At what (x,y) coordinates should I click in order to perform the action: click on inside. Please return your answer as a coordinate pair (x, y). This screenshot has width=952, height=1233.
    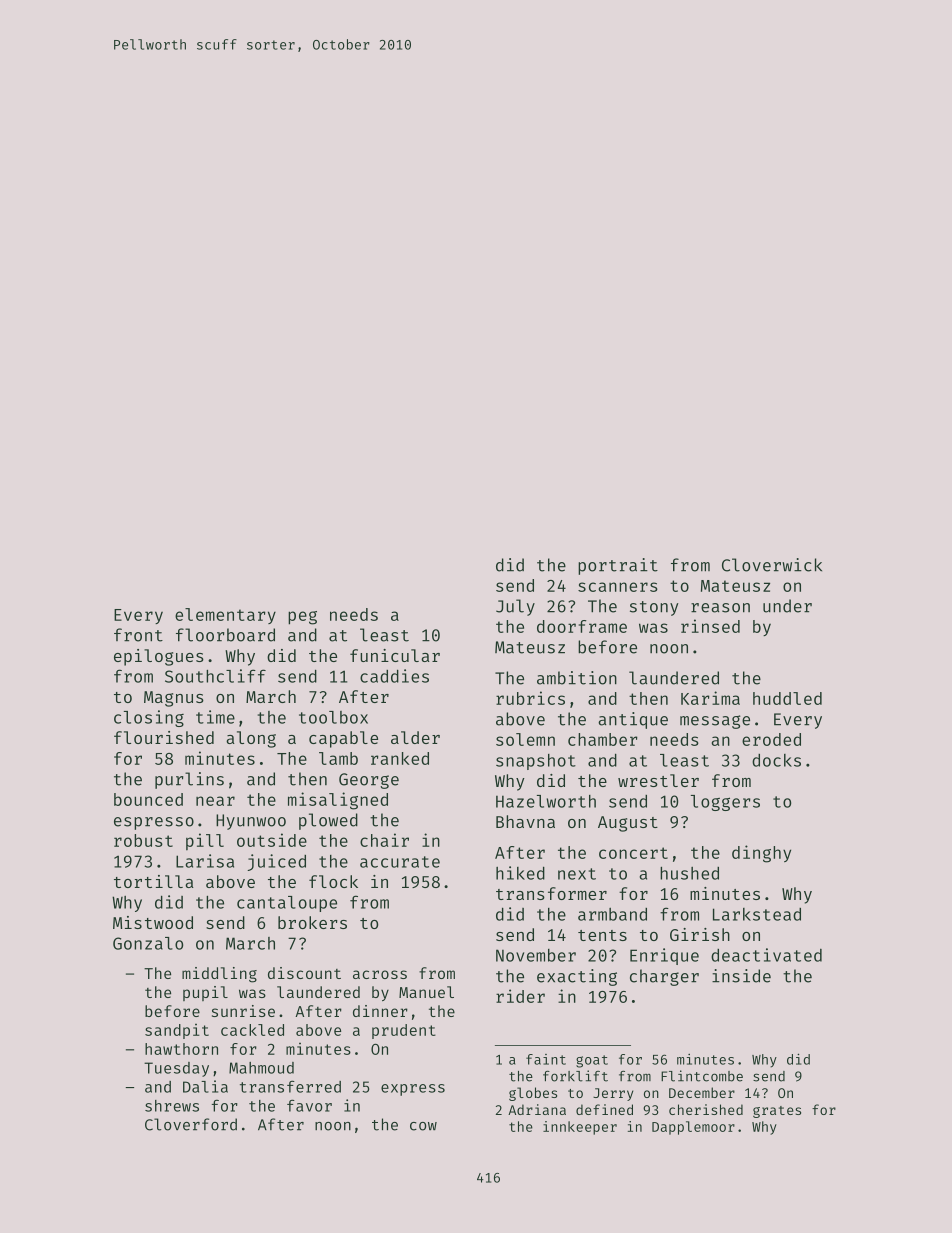
    Looking at the image, I should click on (741, 976).
